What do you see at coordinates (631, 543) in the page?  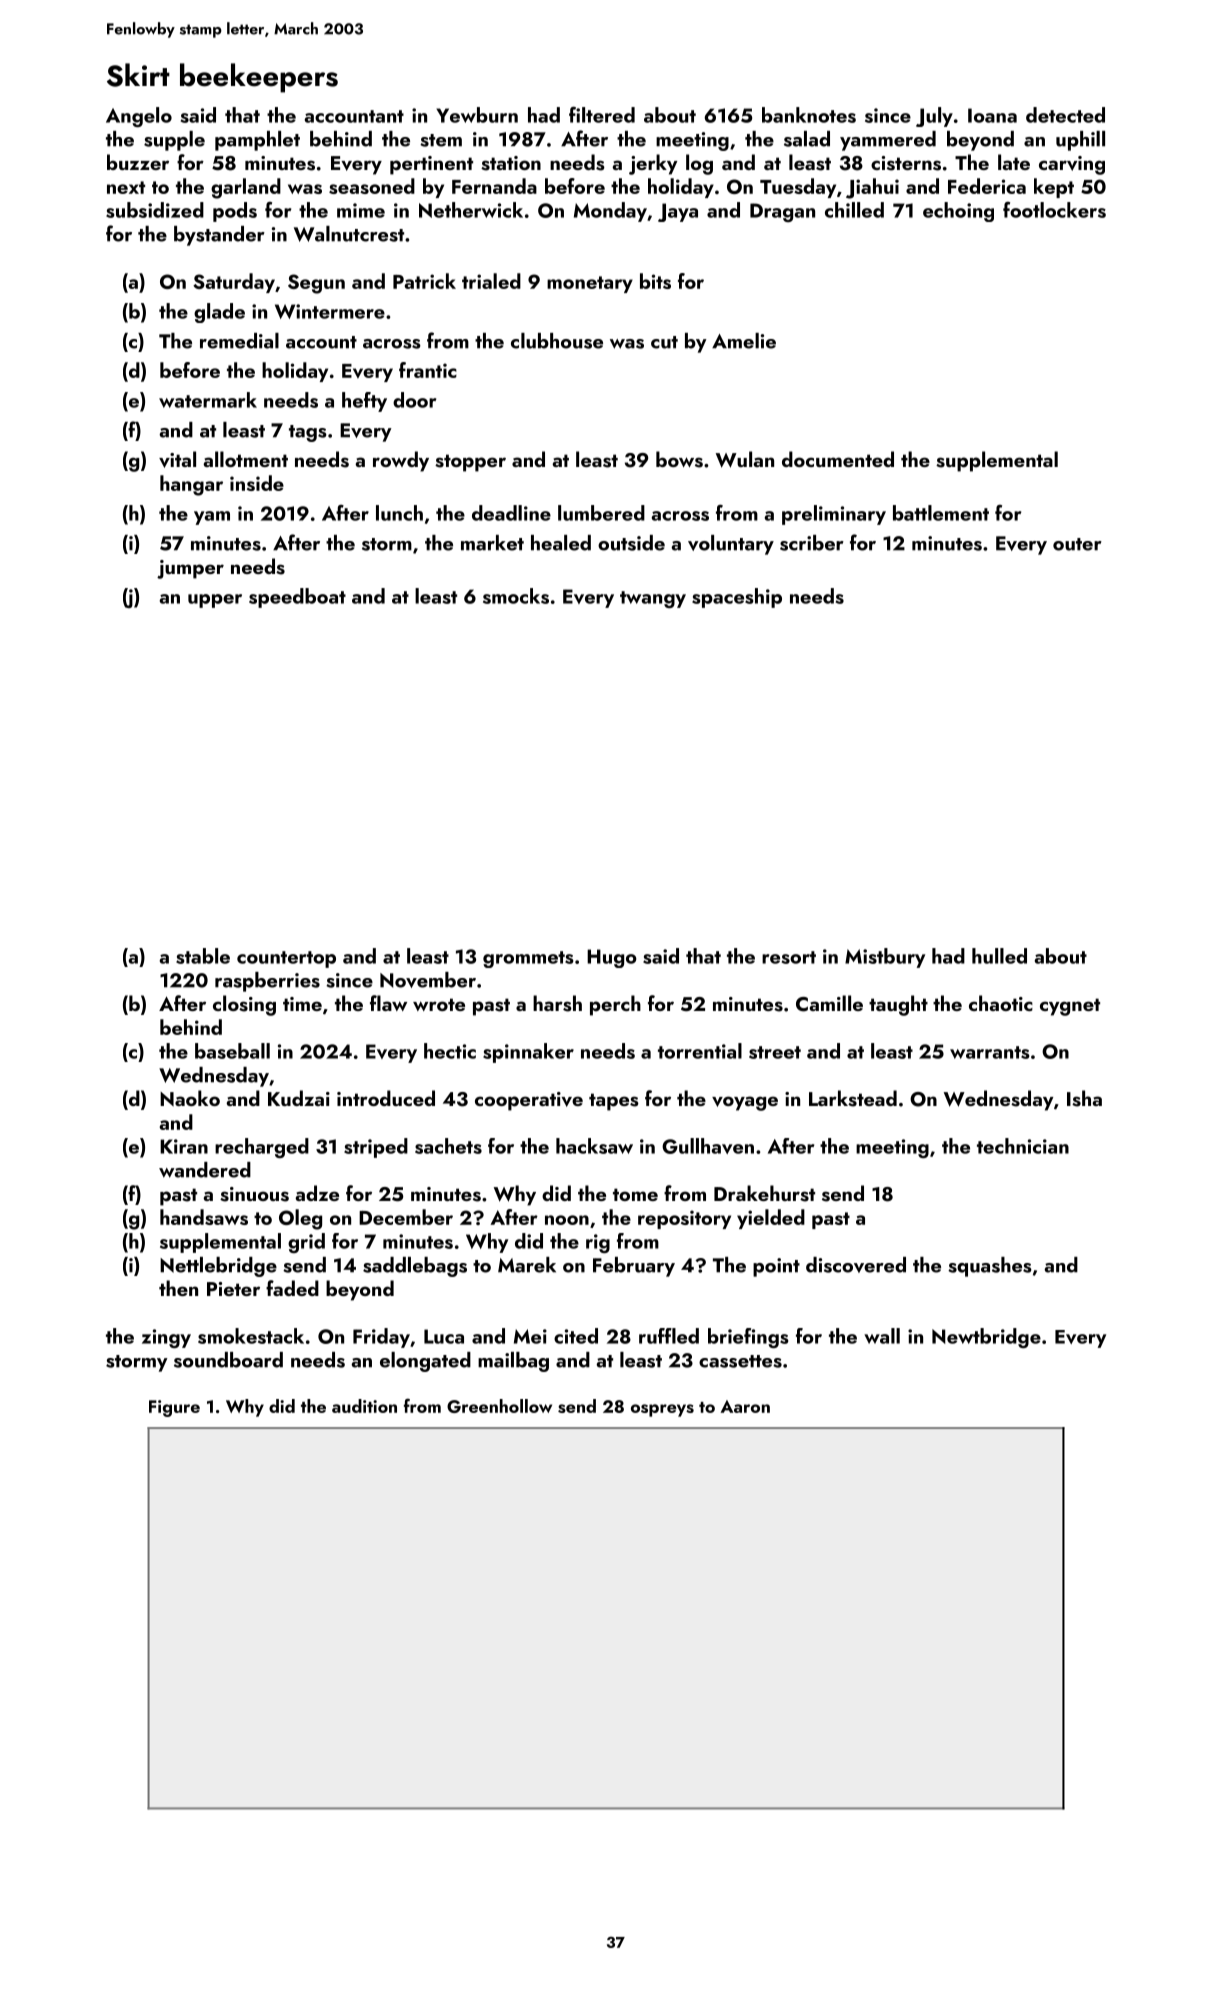 I see `outside` at bounding box center [631, 543].
